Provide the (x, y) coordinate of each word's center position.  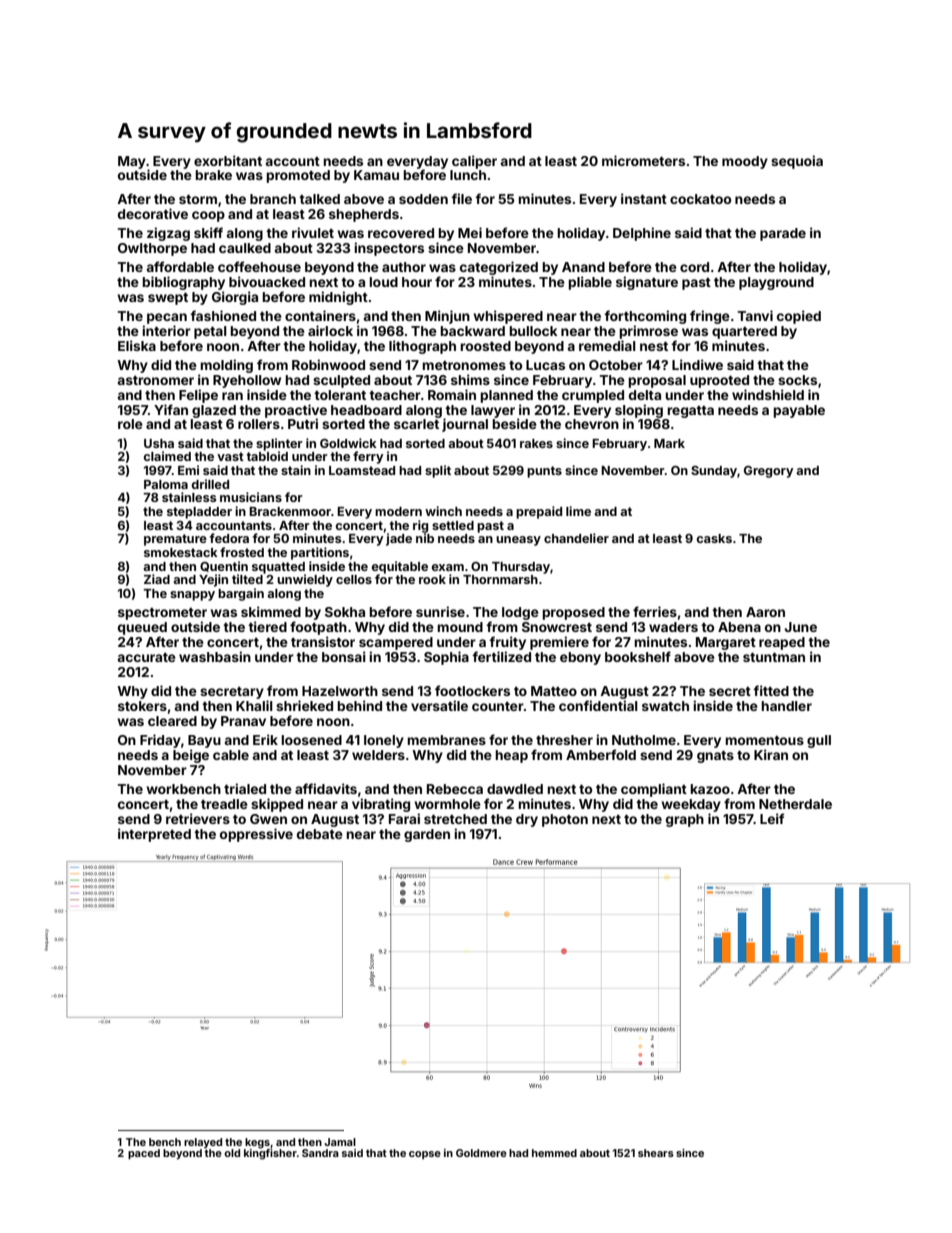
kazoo (710, 789)
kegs (257, 1143)
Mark (669, 443)
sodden (423, 199)
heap (511, 756)
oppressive (256, 835)
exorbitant (228, 160)
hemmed (554, 1153)
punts (544, 472)
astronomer (155, 380)
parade (783, 234)
